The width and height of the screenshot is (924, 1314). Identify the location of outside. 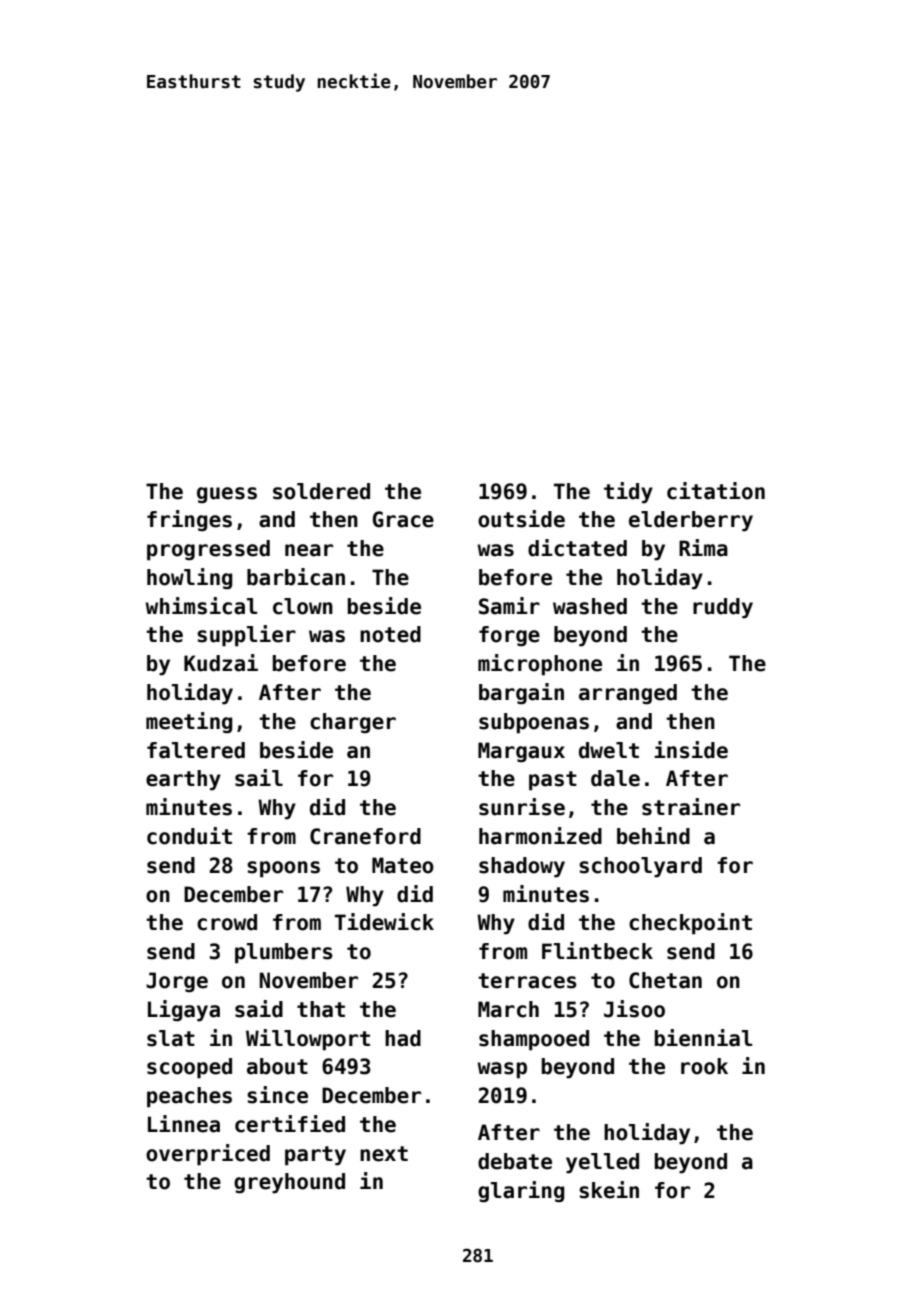
(521, 519).
